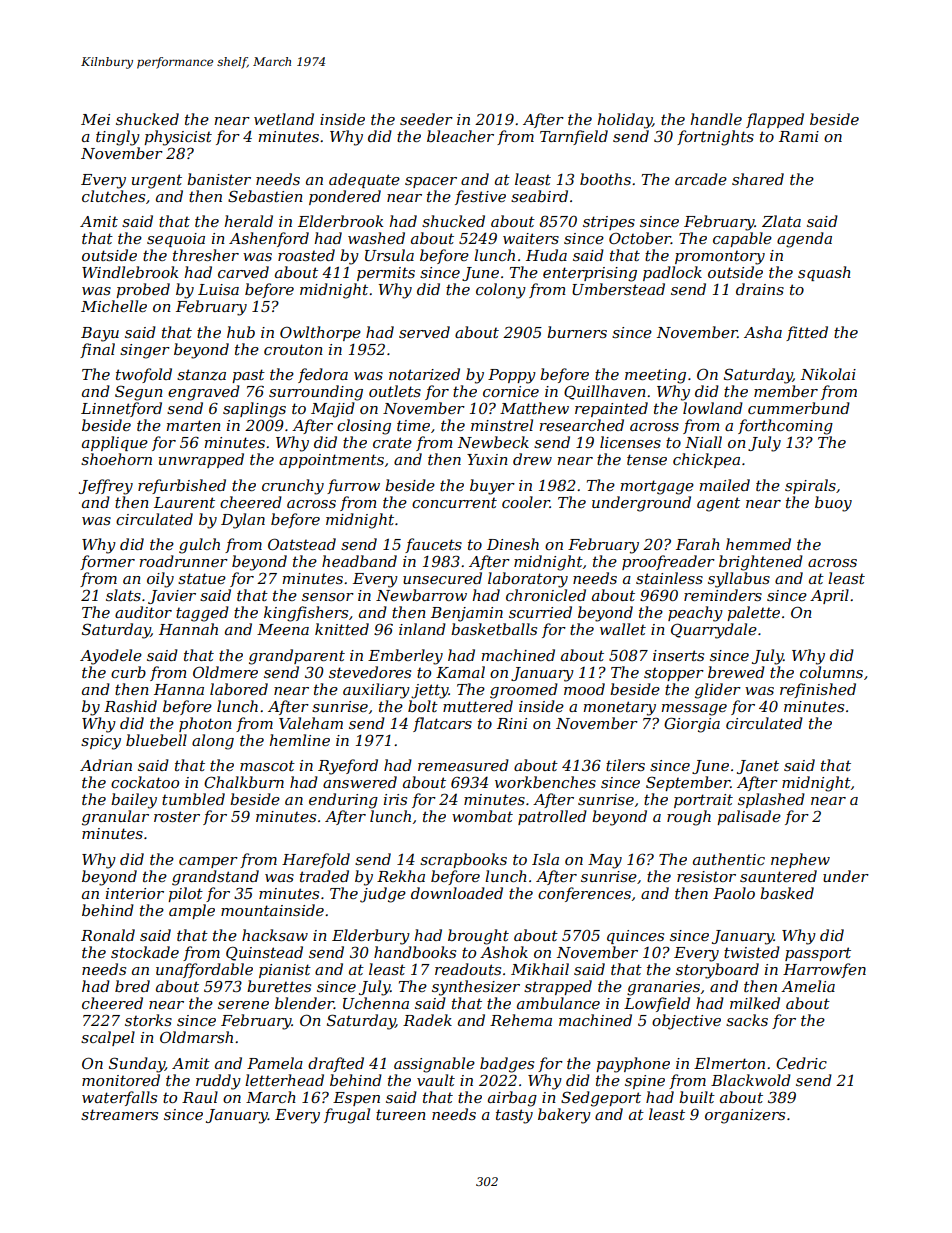 The image size is (952, 1233). What do you see at coordinates (694, 710) in the screenshot?
I see `message` at bounding box center [694, 710].
